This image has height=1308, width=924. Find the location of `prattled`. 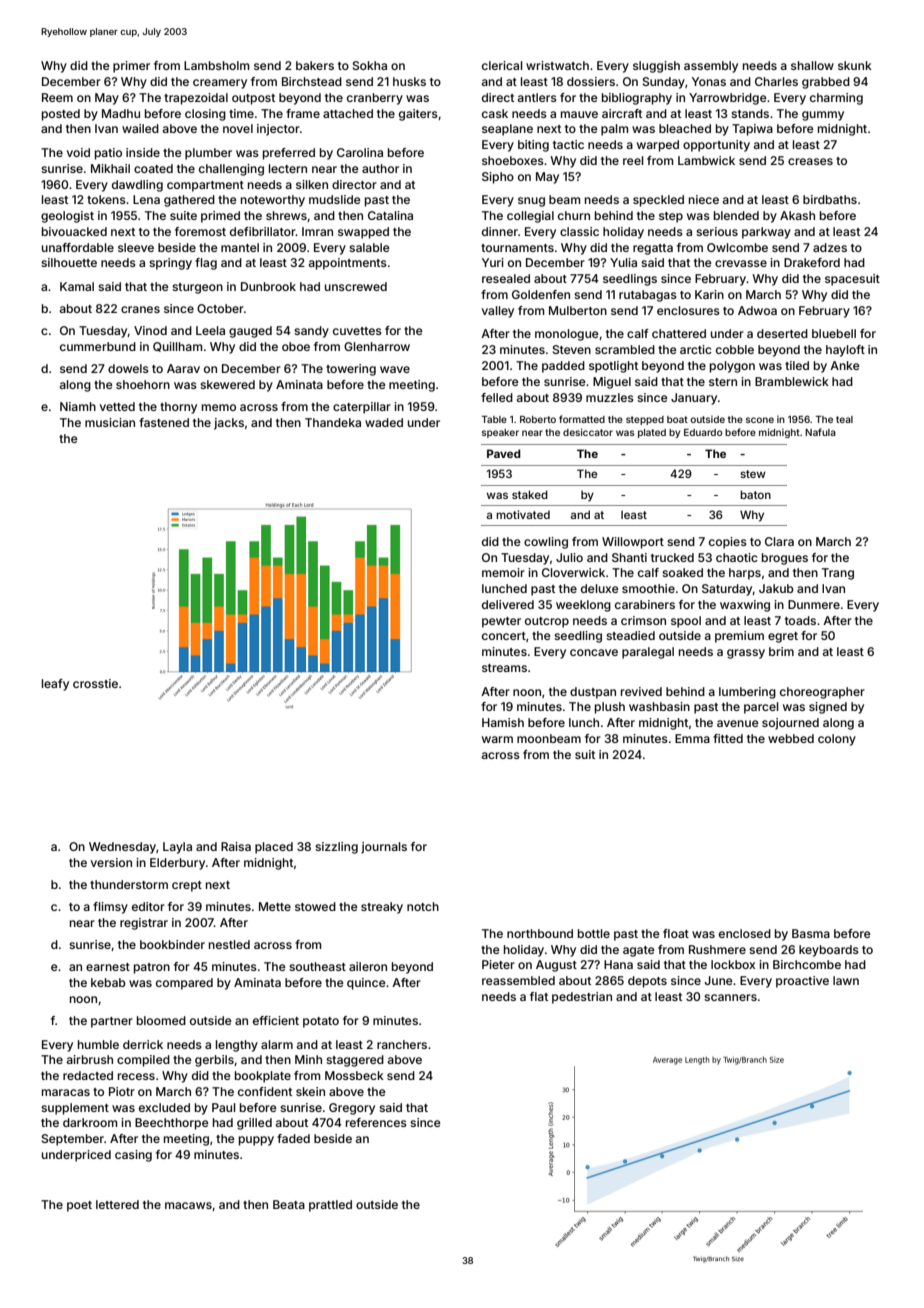

prattled is located at coordinates (330, 1206).
